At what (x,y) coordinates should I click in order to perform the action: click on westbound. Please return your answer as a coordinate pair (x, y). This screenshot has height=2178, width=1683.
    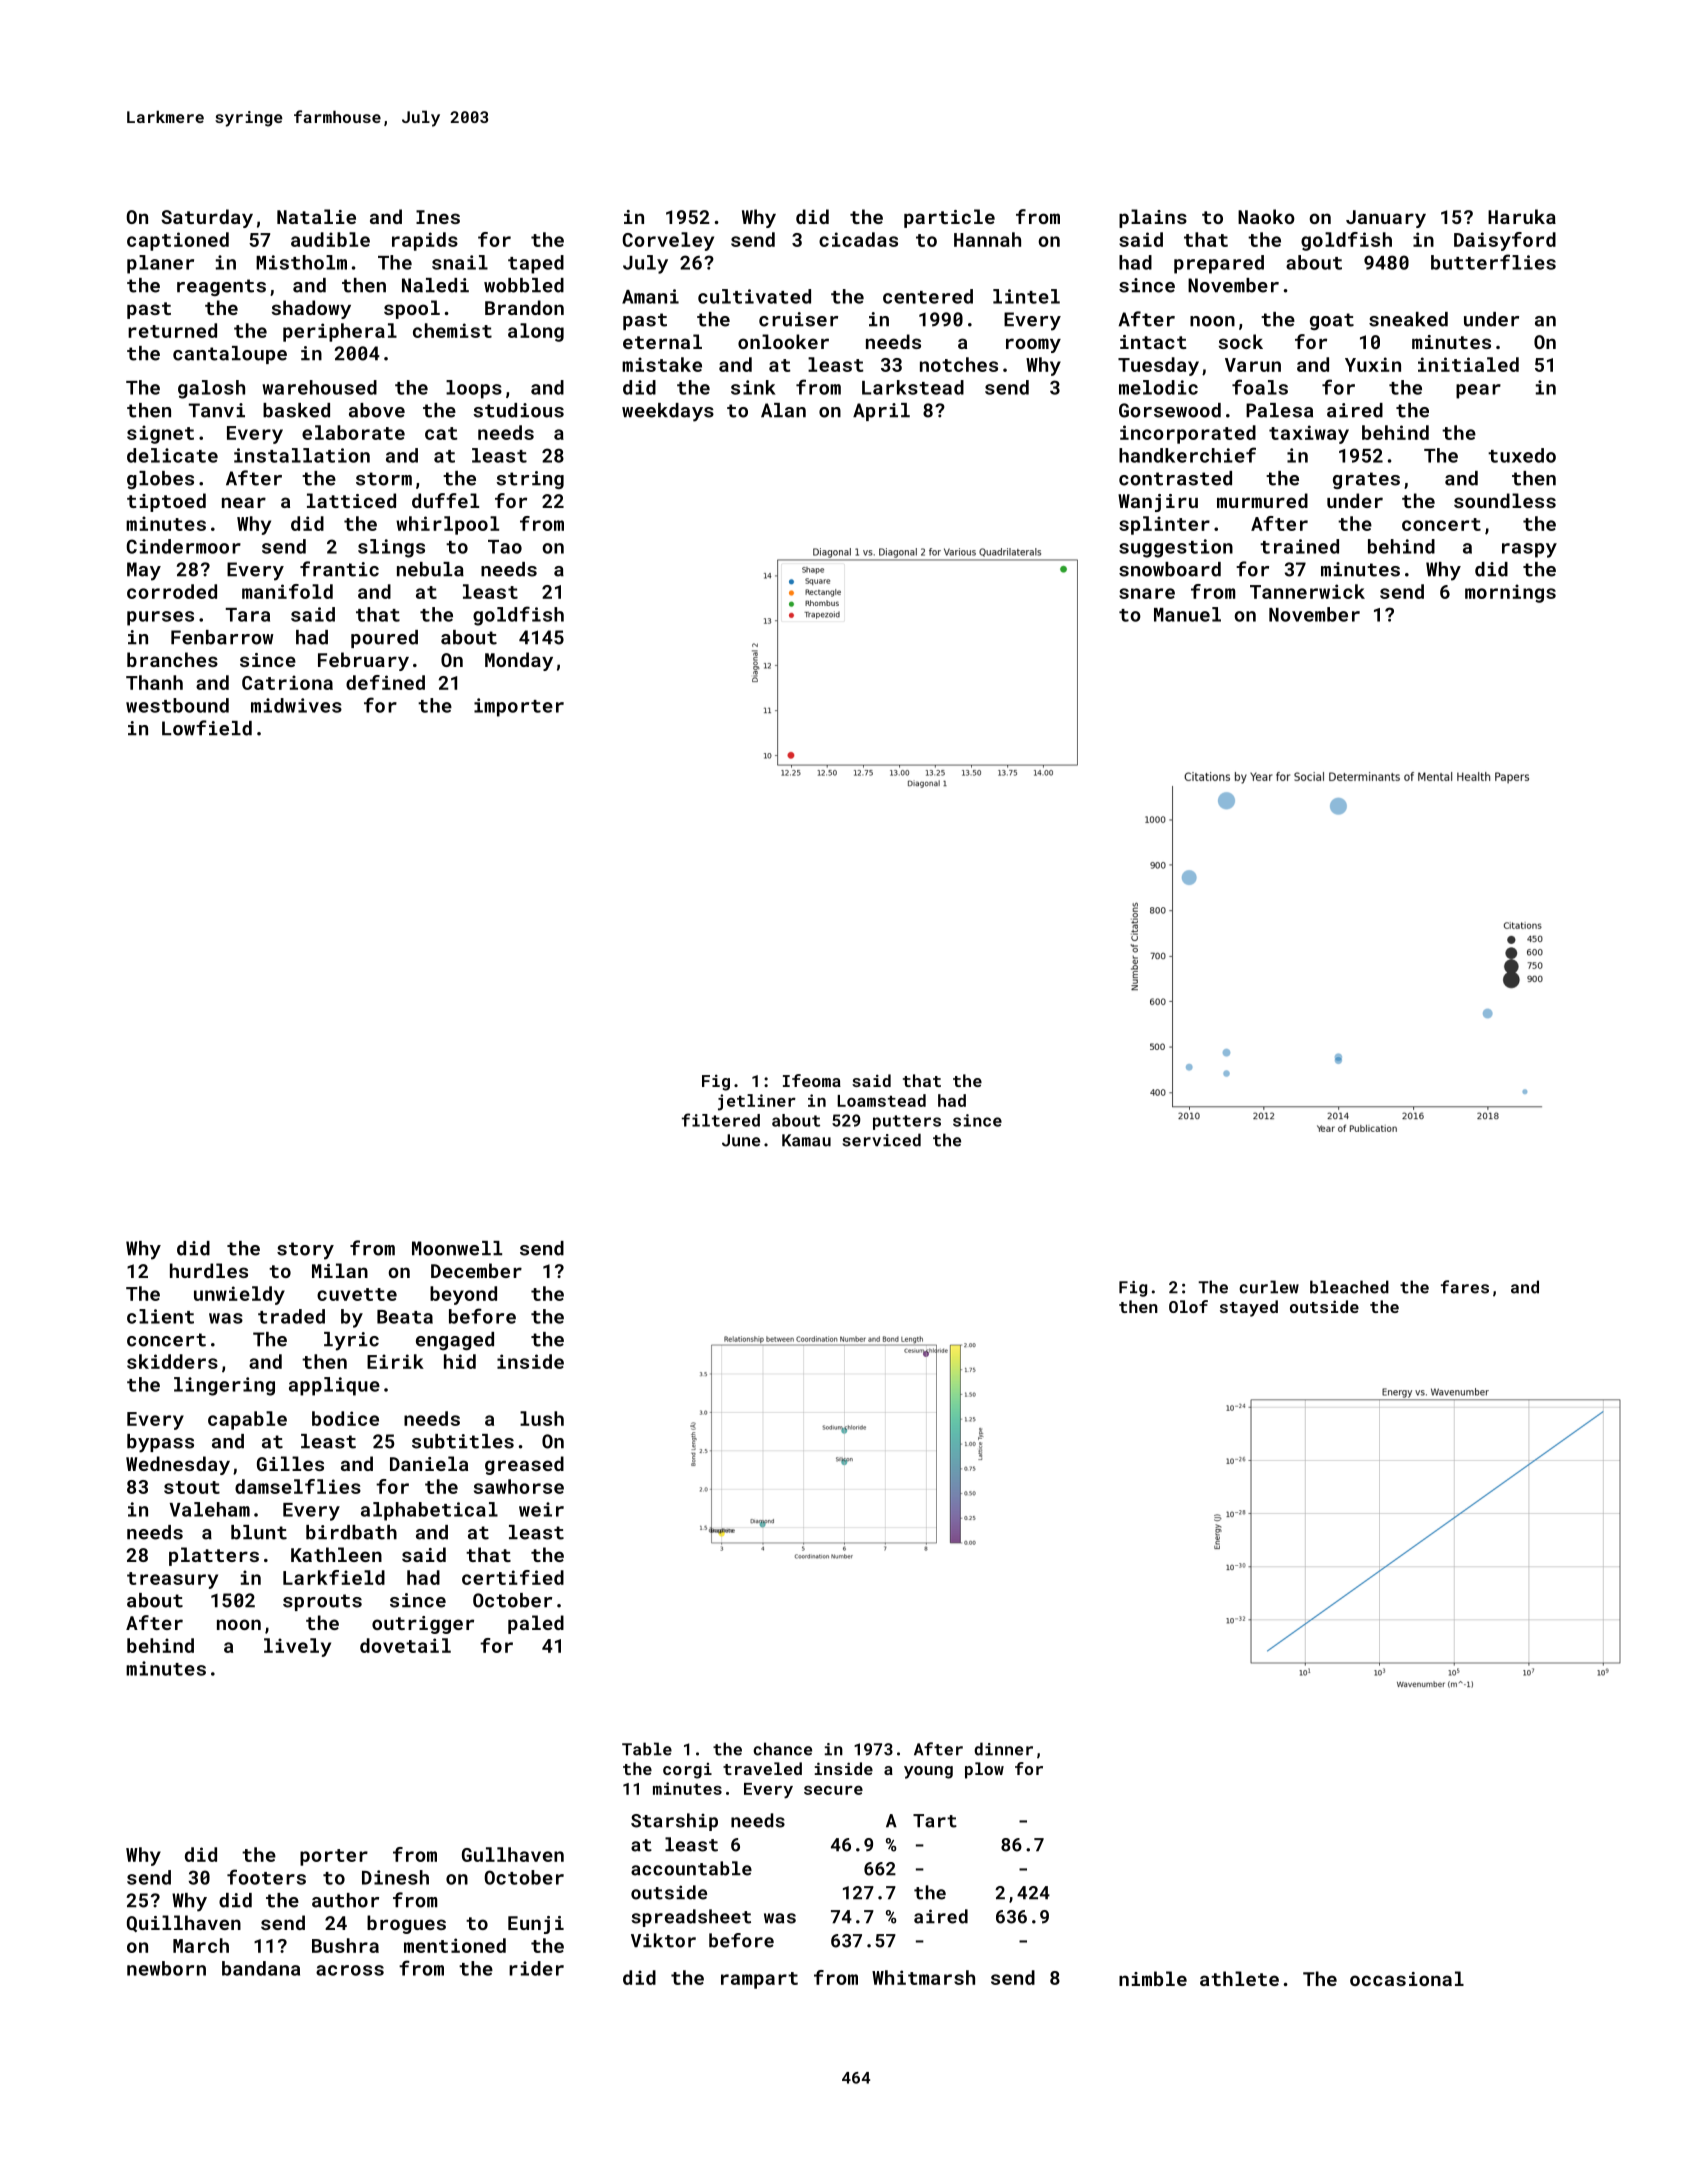
    Looking at the image, I should click on (177, 705).
